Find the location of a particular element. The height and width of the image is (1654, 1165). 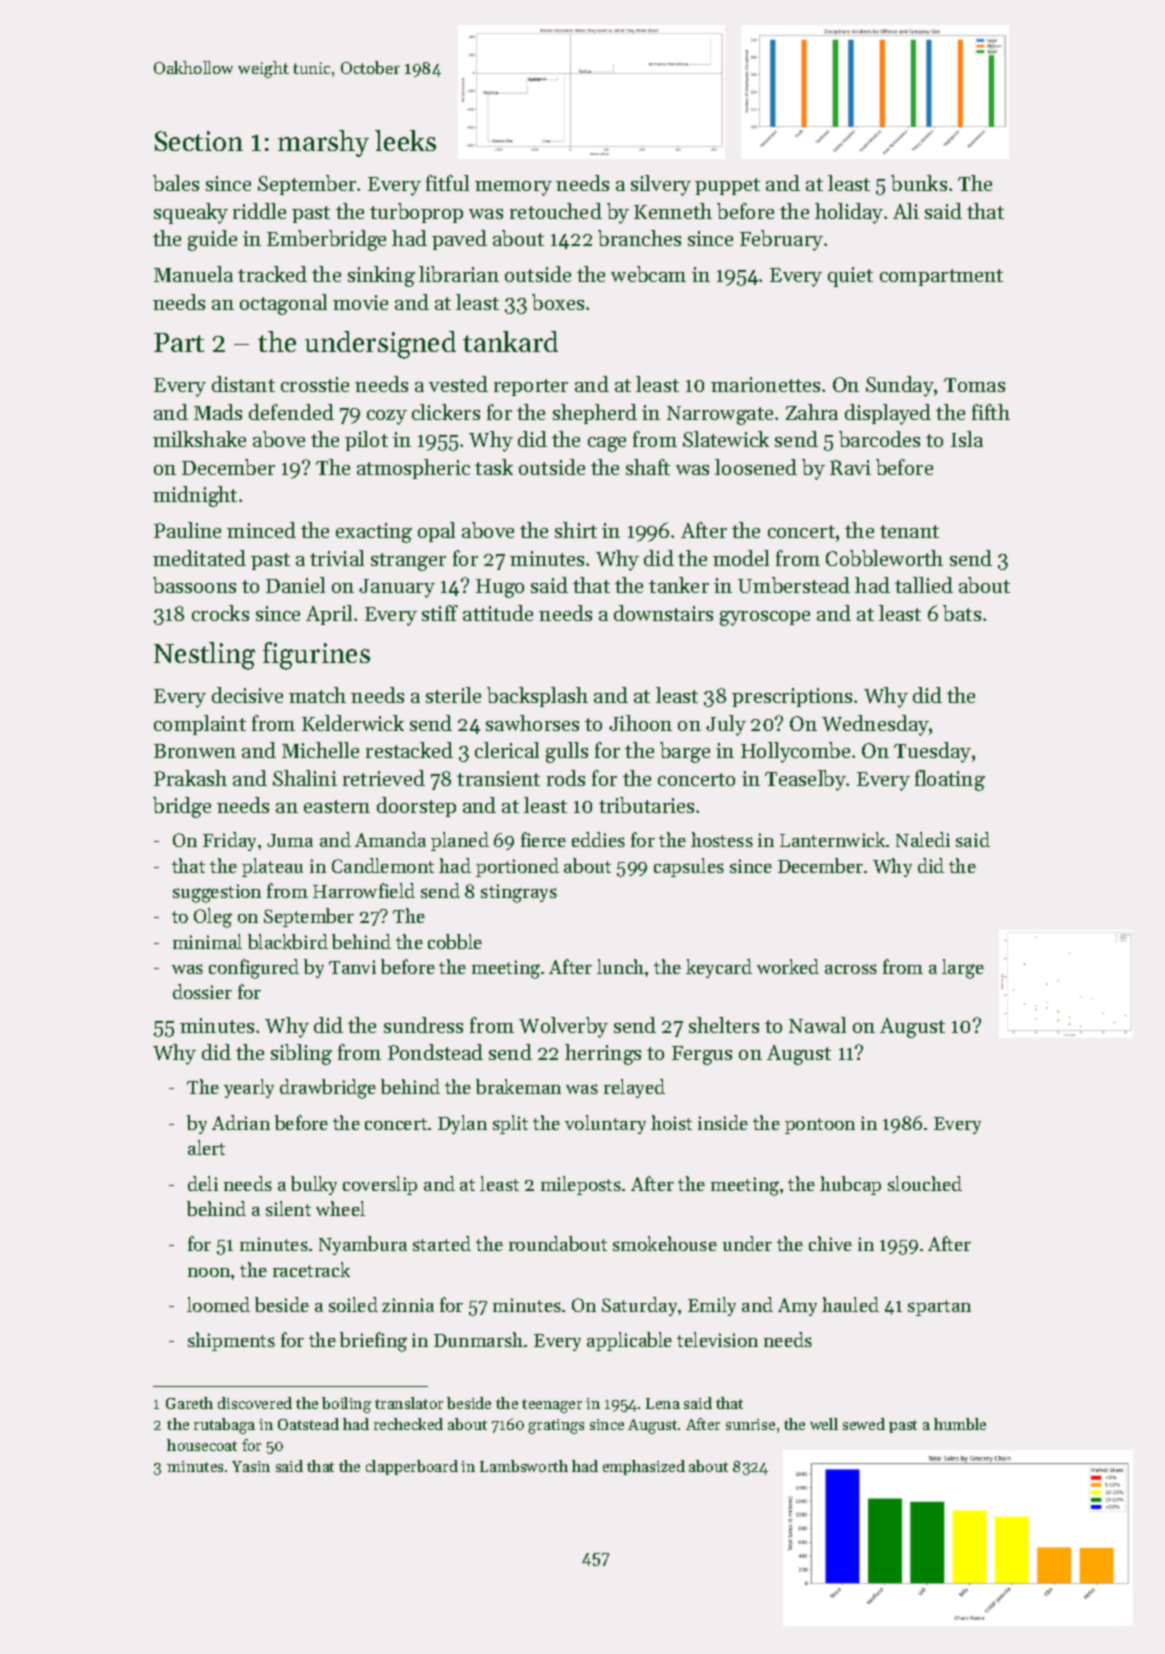

racetrack is located at coordinates (311, 1269).
